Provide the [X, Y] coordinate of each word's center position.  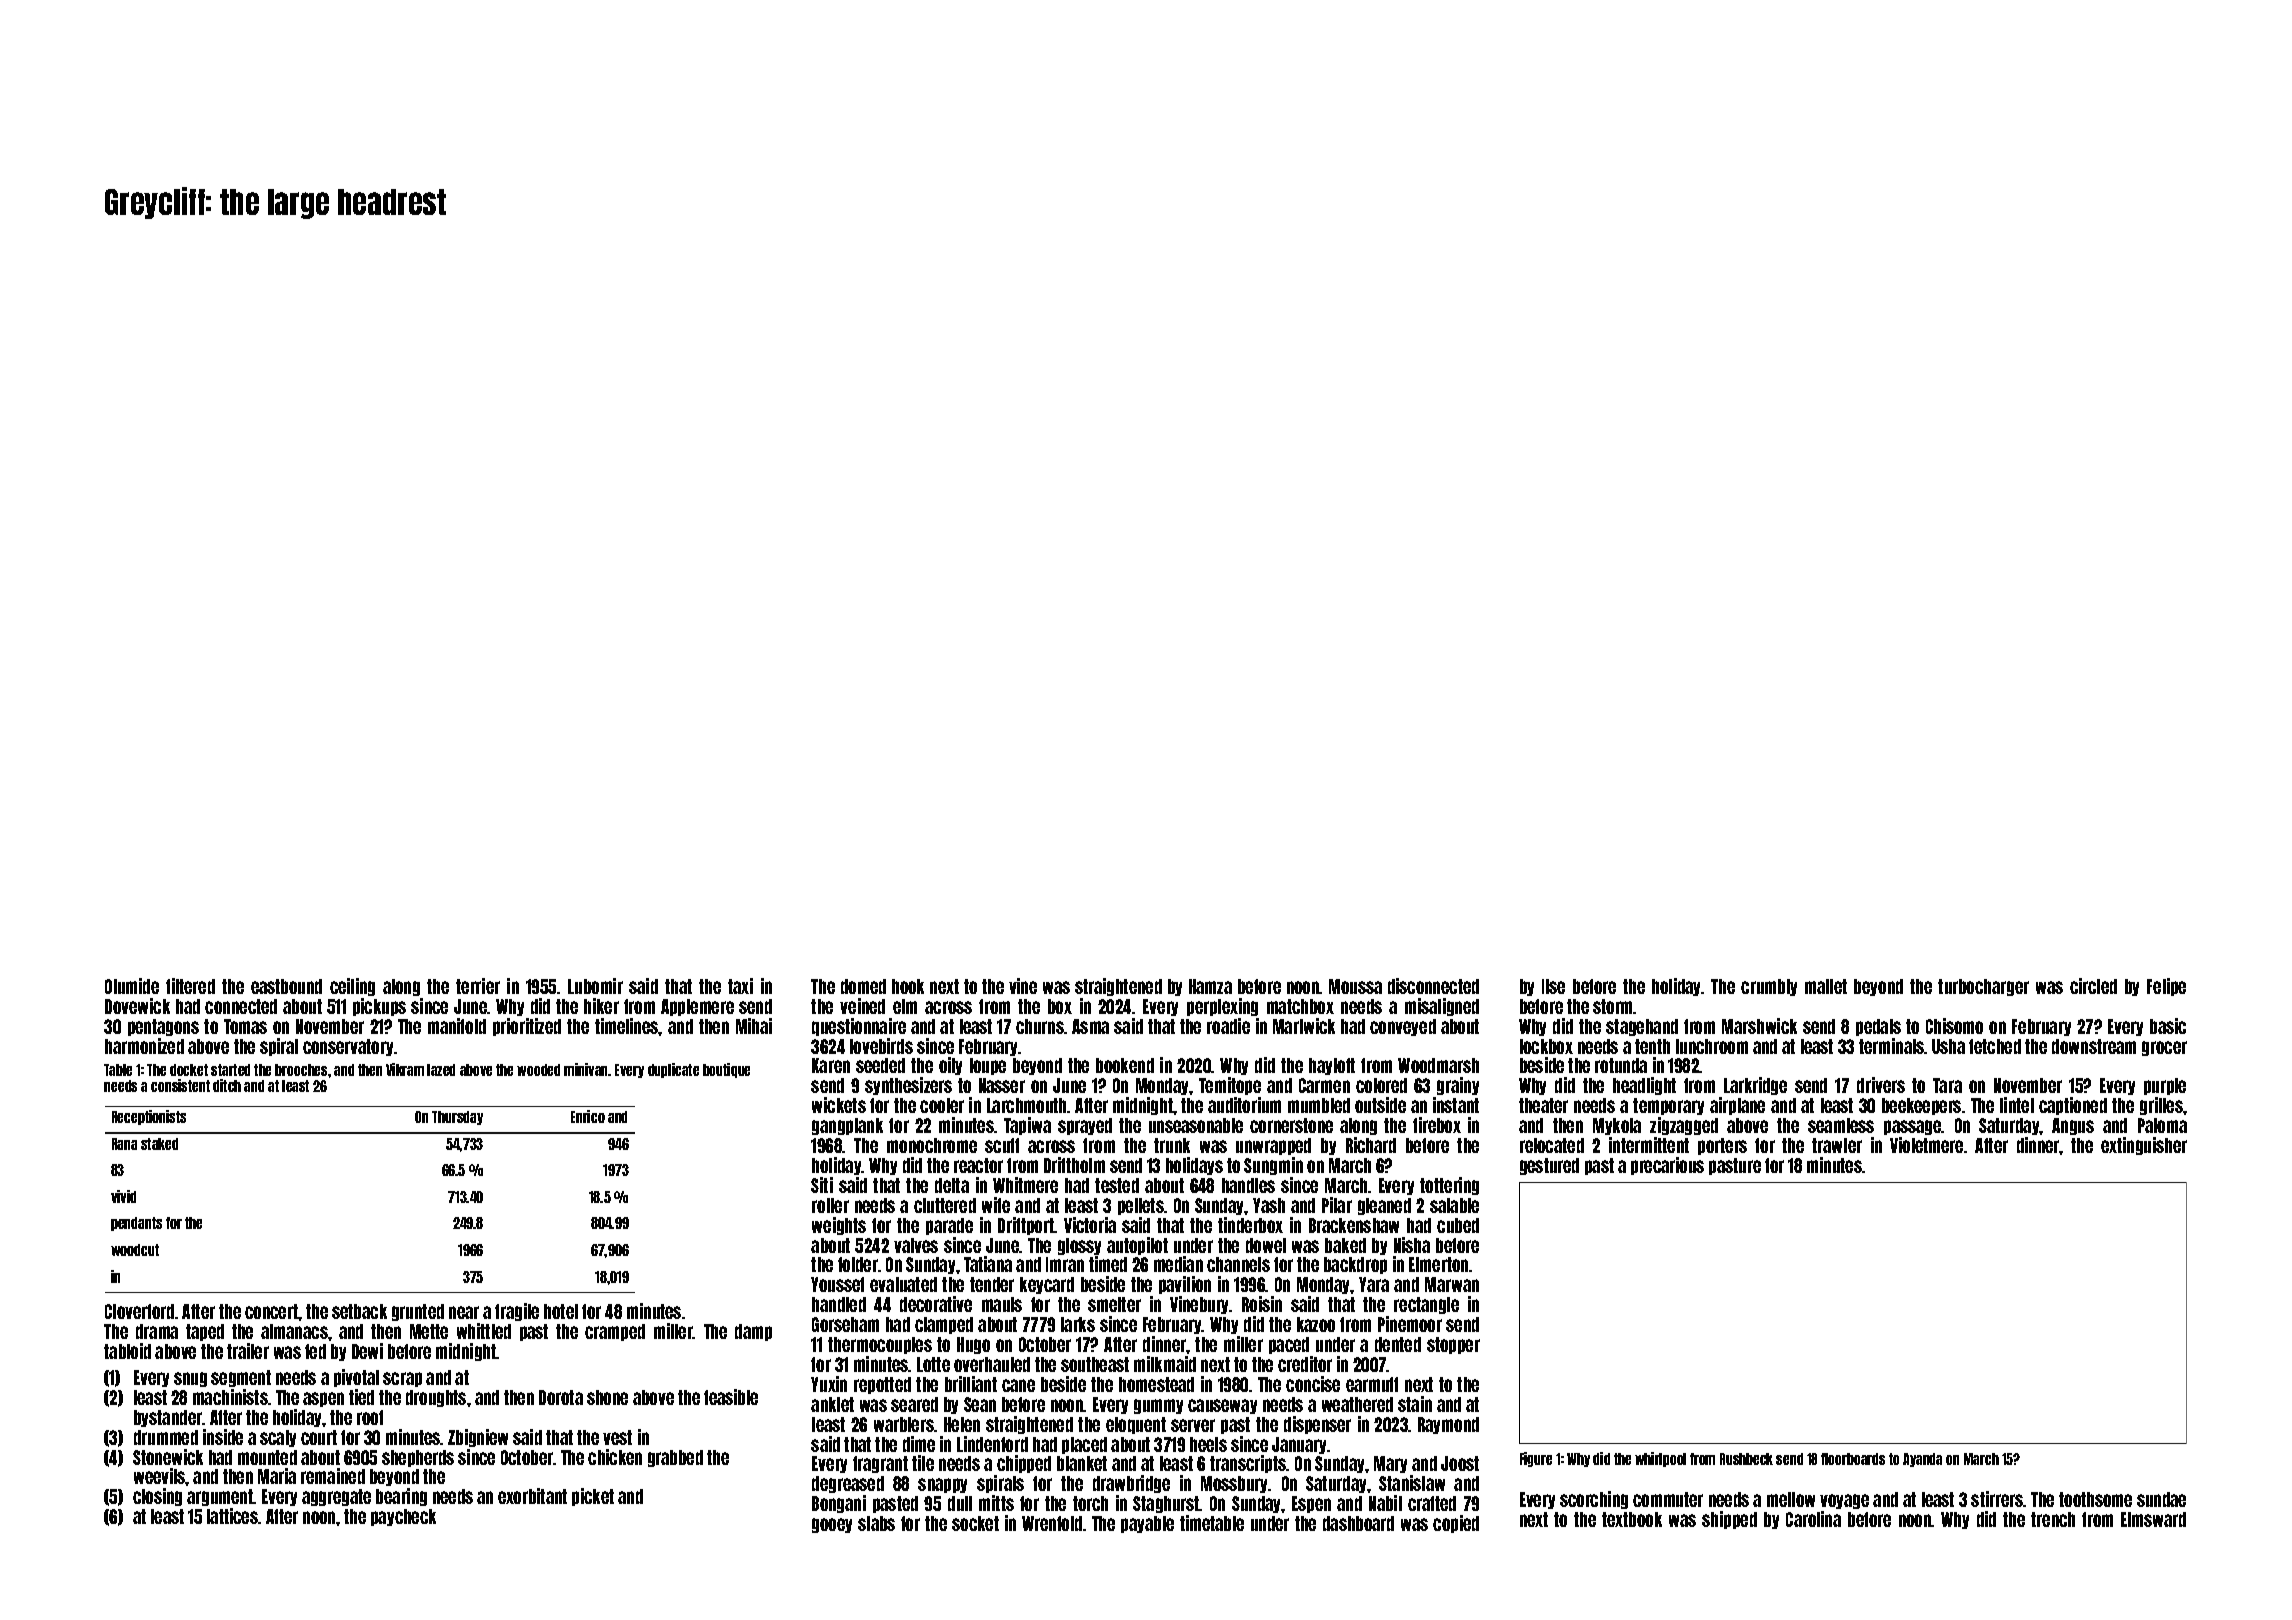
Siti [822, 1185]
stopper [1453, 1345]
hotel [561, 1311]
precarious [1667, 1166]
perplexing [1222, 1007]
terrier [478, 986]
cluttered [945, 1205]
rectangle [1426, 1305]
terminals [1892, 1046]
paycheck [403, 1517]
